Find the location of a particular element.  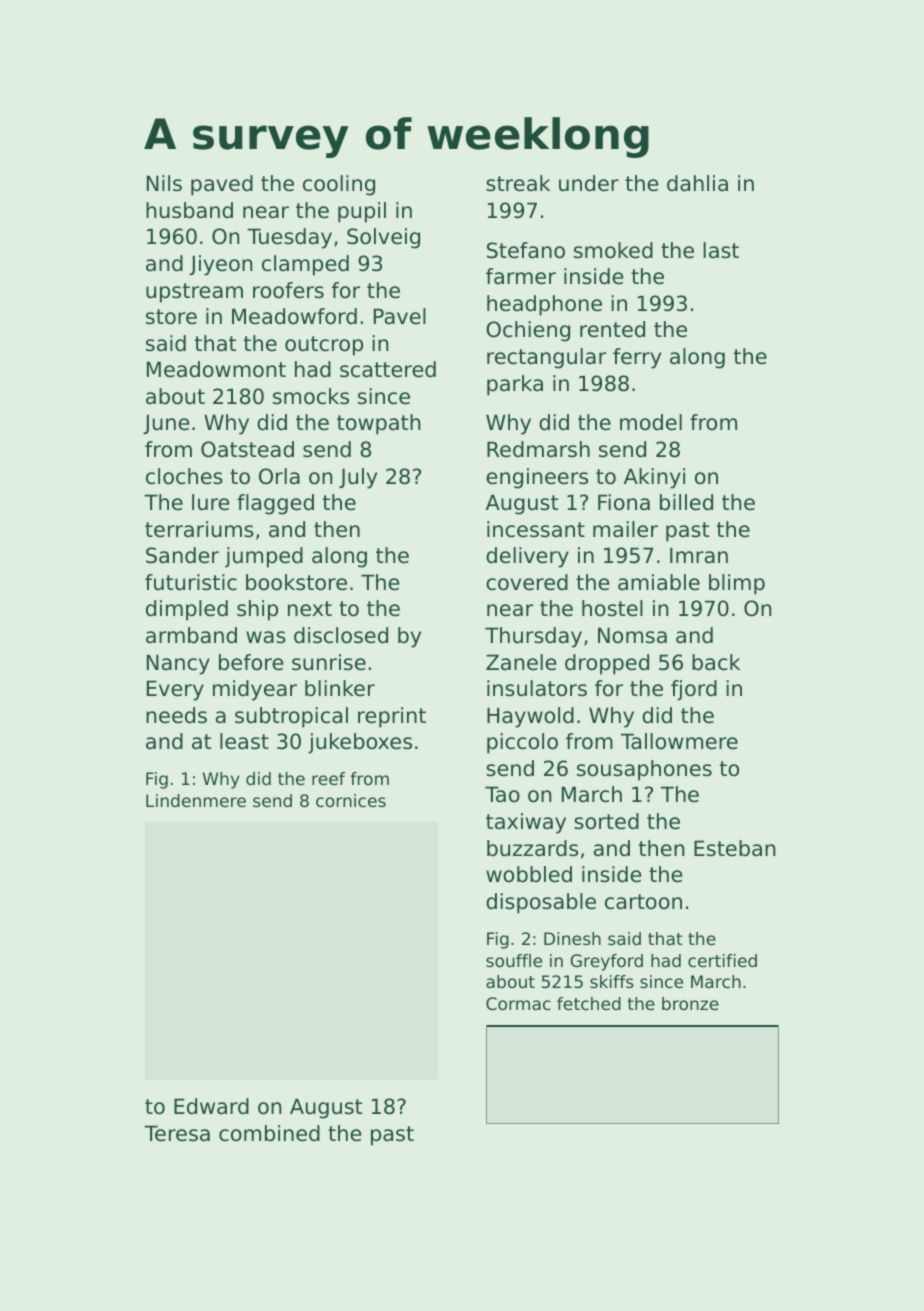

last is located at coordinates (721, 250).
